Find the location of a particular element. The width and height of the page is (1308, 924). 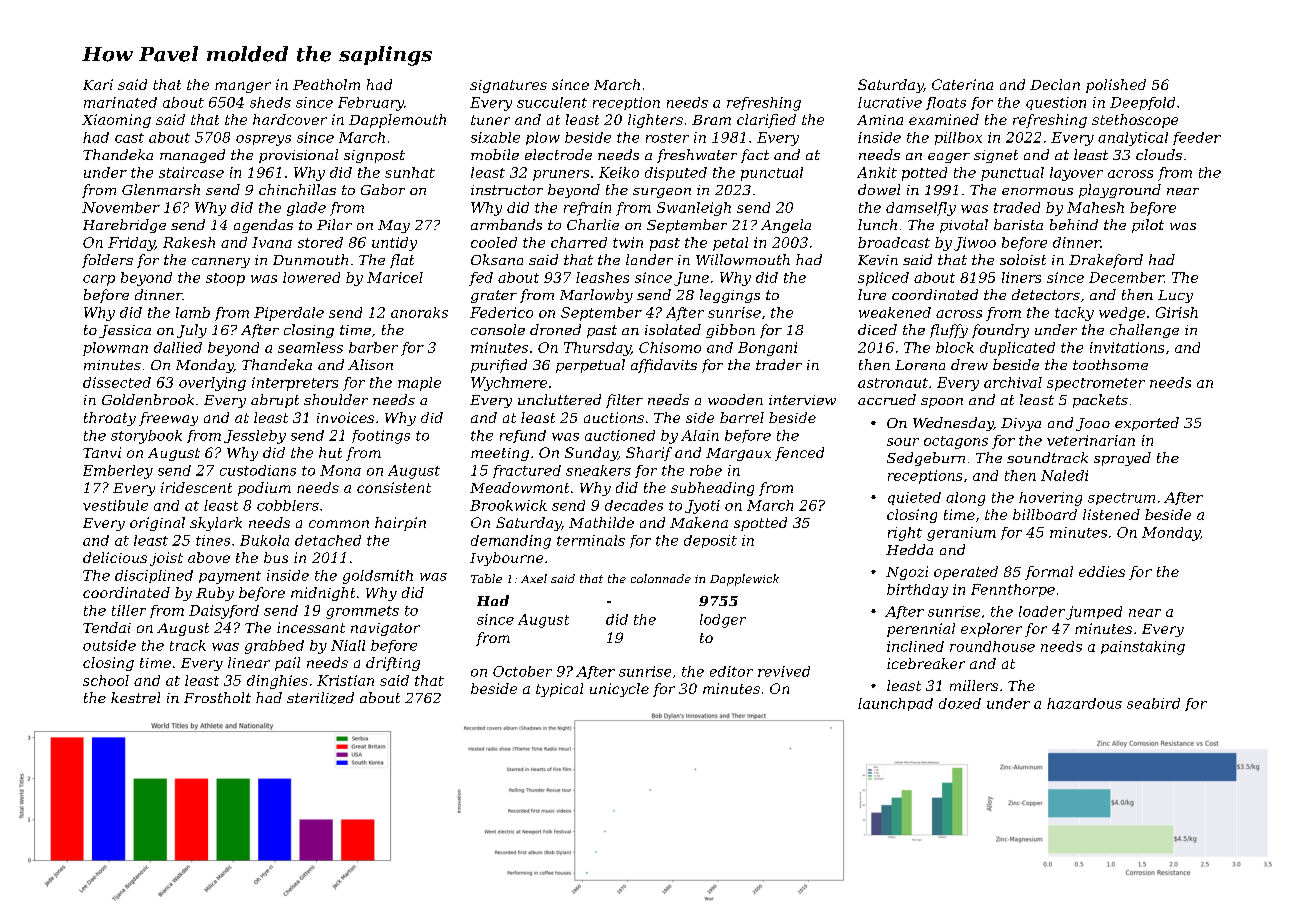

Dapplemouth is located at coordinates (397, 121).
